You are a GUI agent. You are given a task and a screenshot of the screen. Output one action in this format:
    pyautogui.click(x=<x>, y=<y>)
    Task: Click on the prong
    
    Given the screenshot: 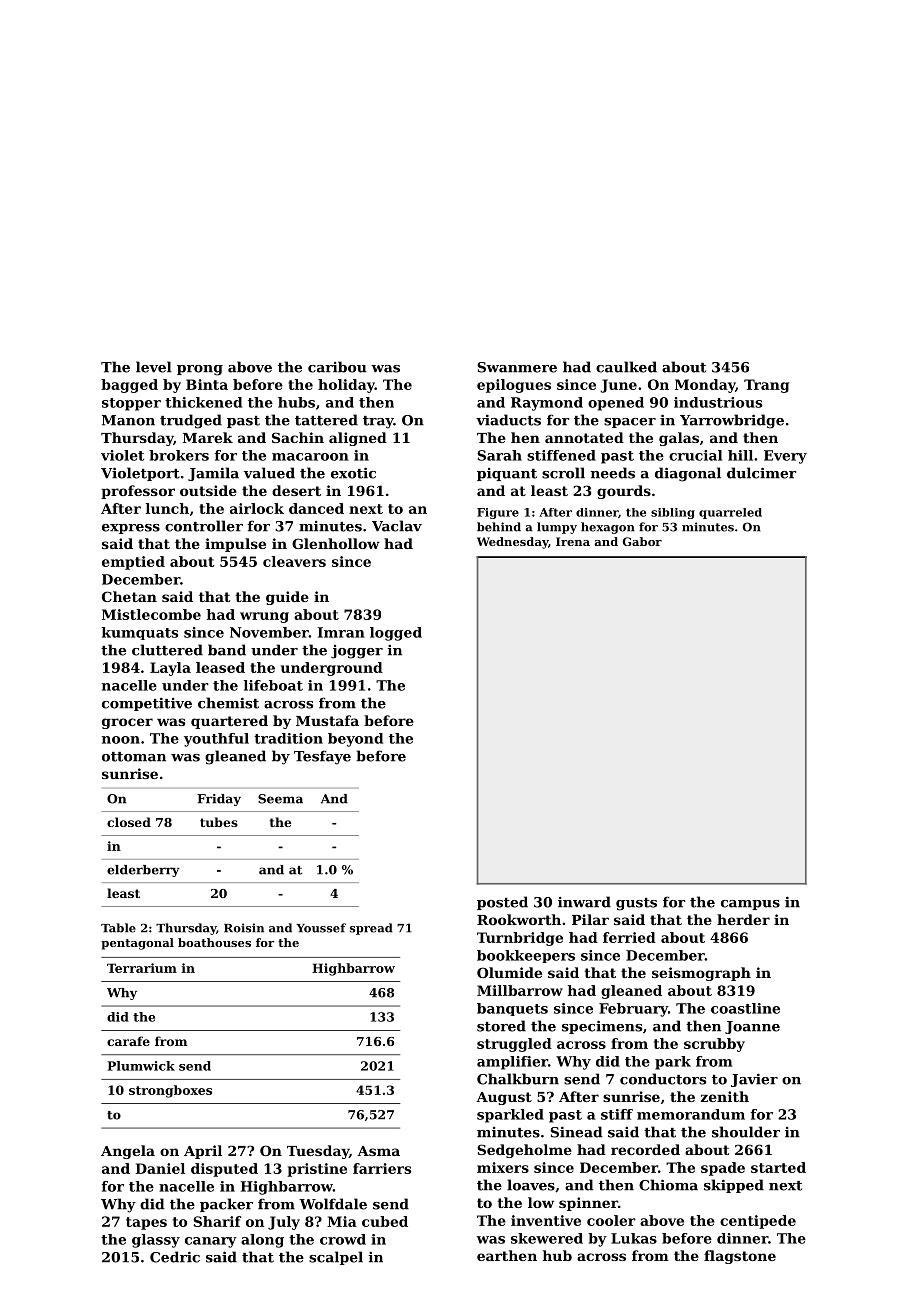 What is the action you would take?
    pyautogui.click(x=200, y=370)
